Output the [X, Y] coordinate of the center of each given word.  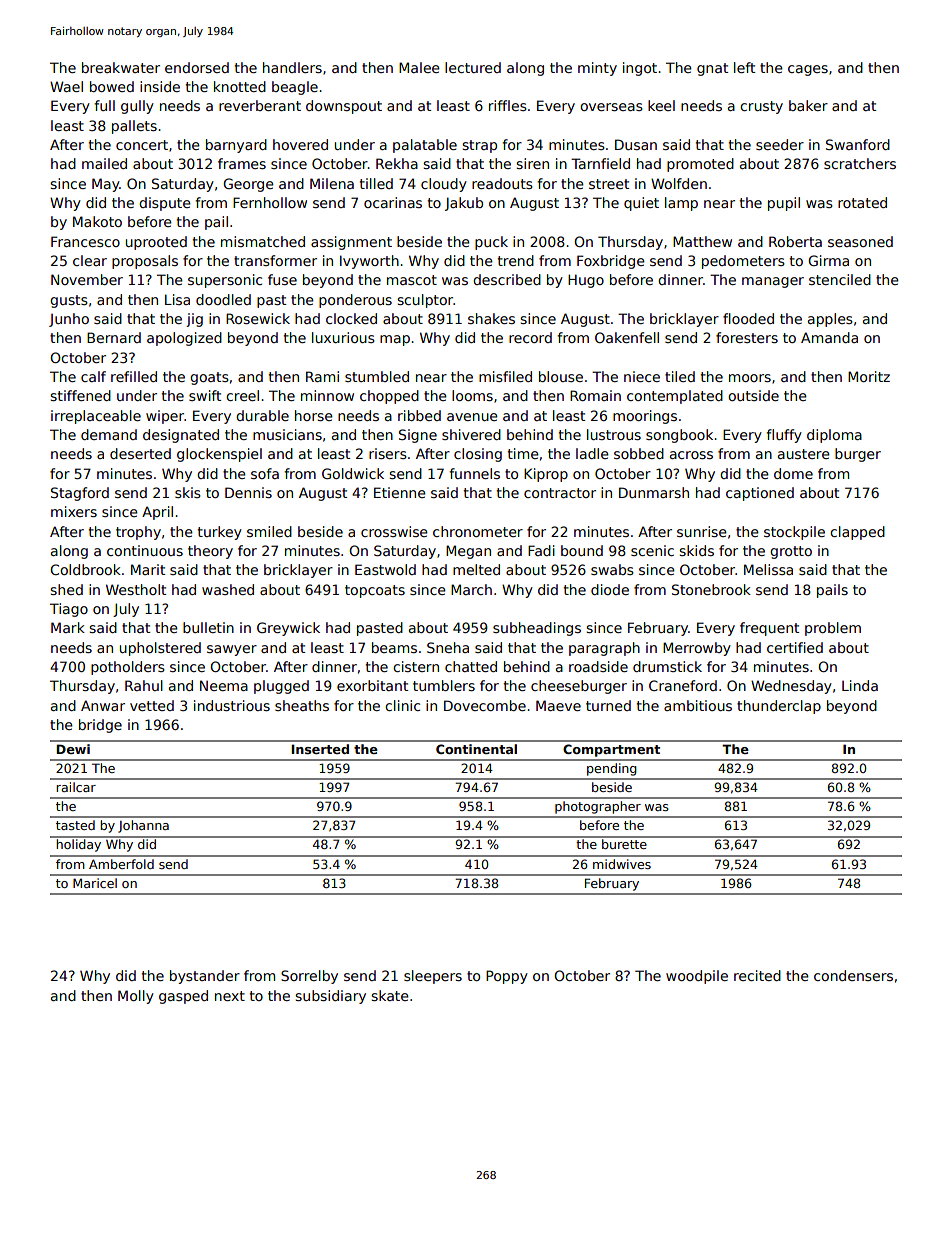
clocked [351, 318]
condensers [853, 975]
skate [390, 995]
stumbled [377, 376]
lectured [473, 67]
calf [93, 376]
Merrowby [697, 649]
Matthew [702, 241]
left [744, 67]
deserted [140, 453]
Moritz [869, 376]
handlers [292, 67]
